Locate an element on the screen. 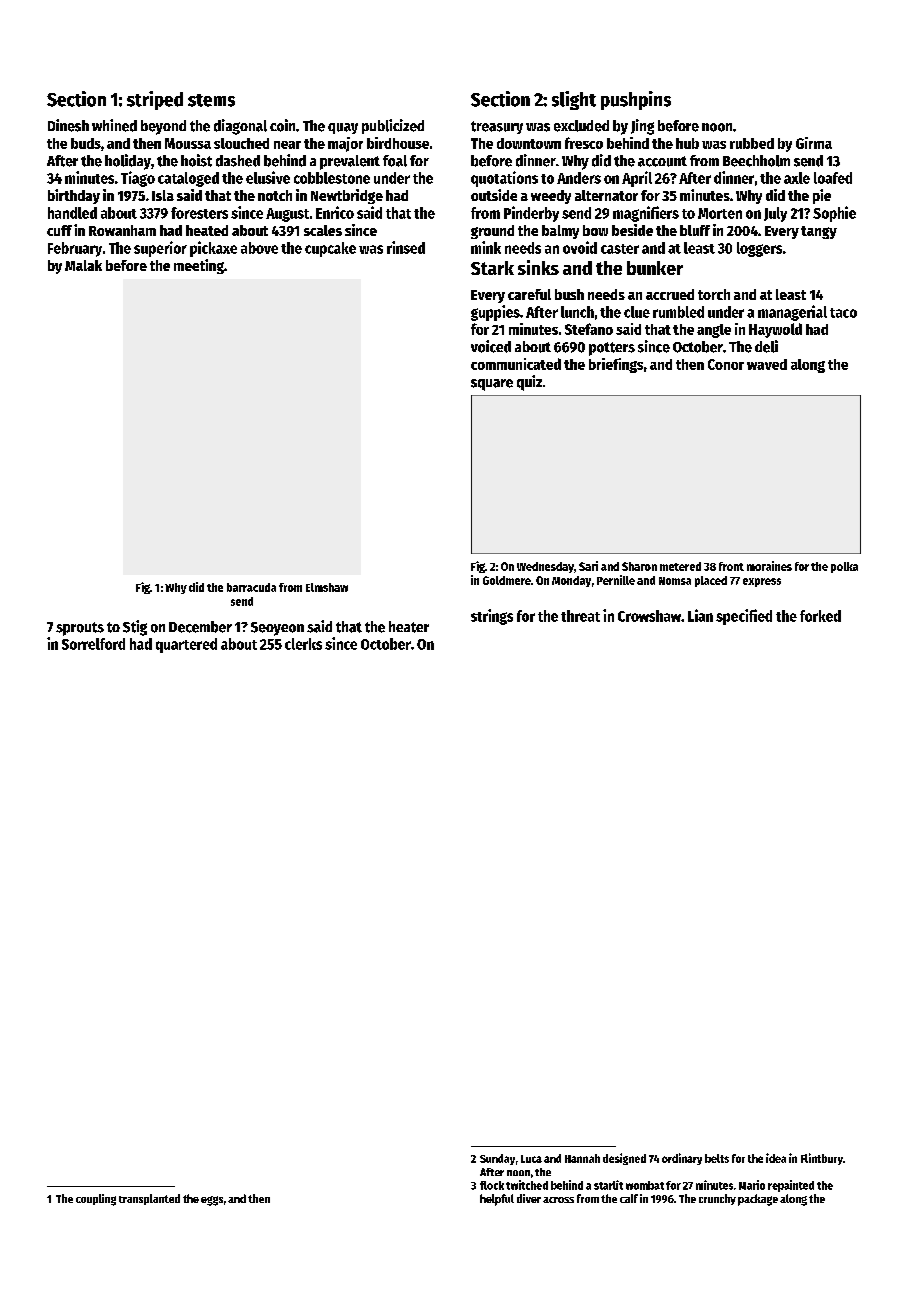 The height and width of the screenshot is (1316, 908). coupling is located at coordinates (96, 1200).
